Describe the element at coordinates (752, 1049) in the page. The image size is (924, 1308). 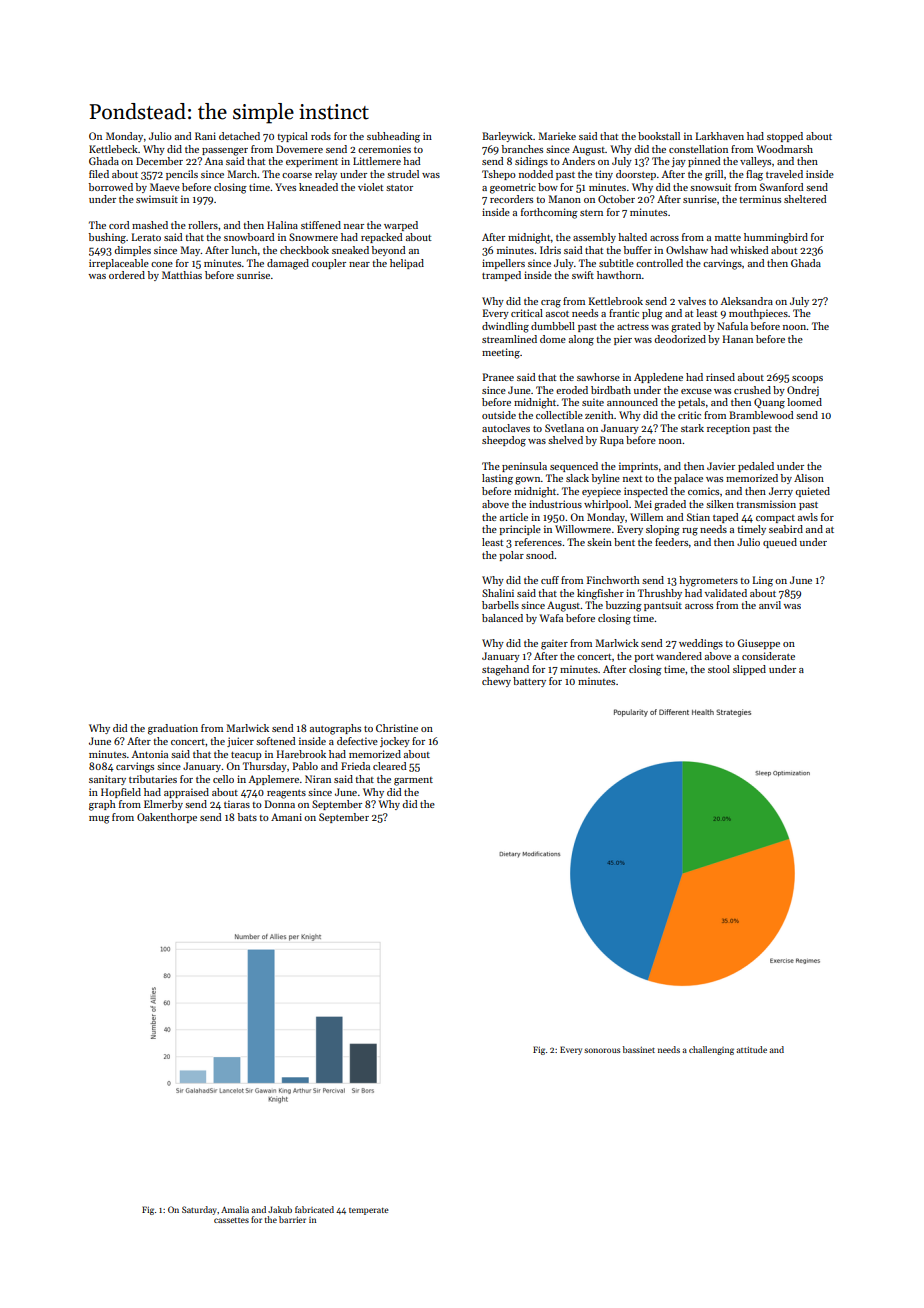
I see `attitude` at that location.
